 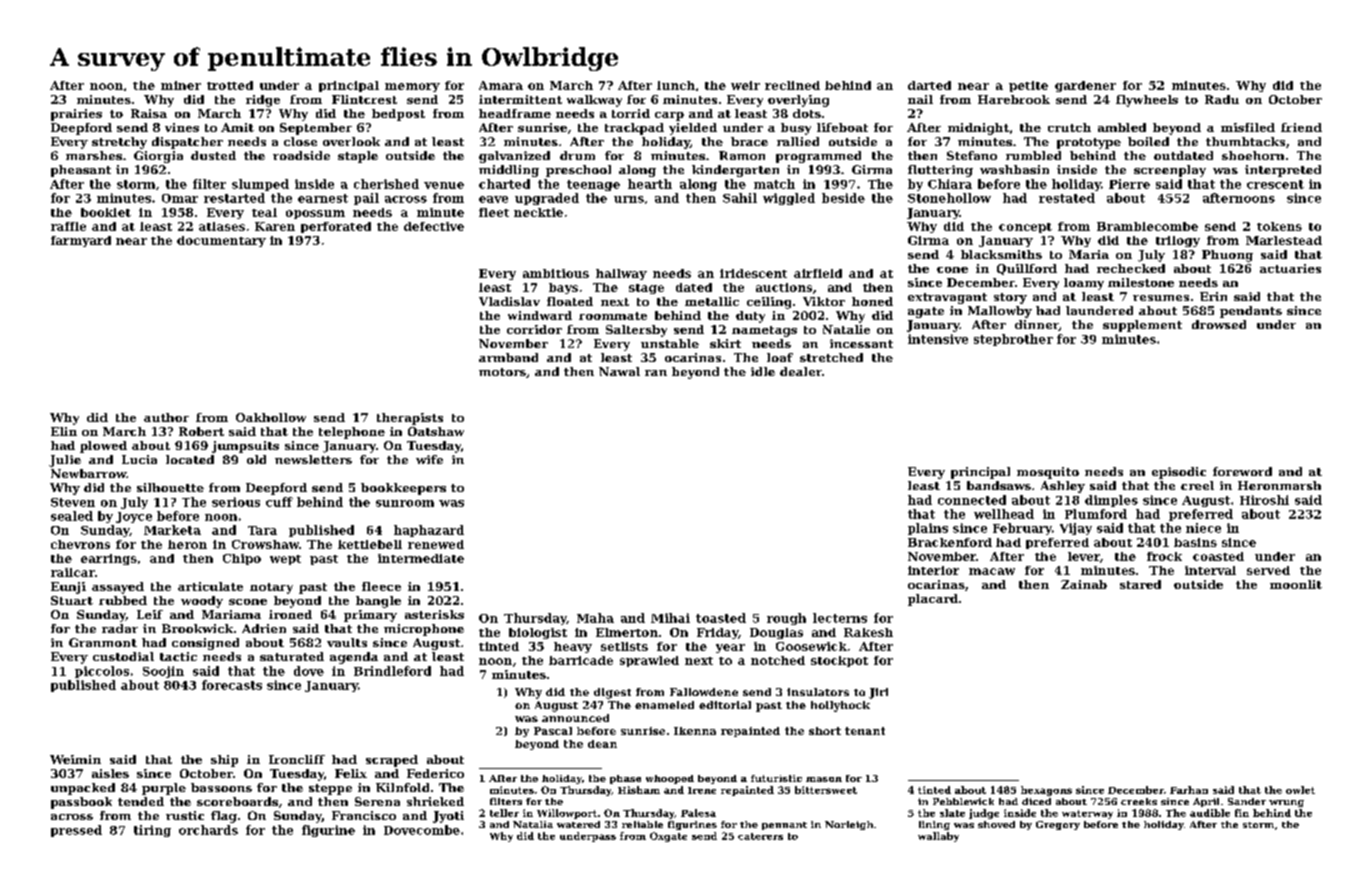 What do you see at coordinates (436, 431) in the page?
I see `Oatshaw` at bounding box center [436, 431].
